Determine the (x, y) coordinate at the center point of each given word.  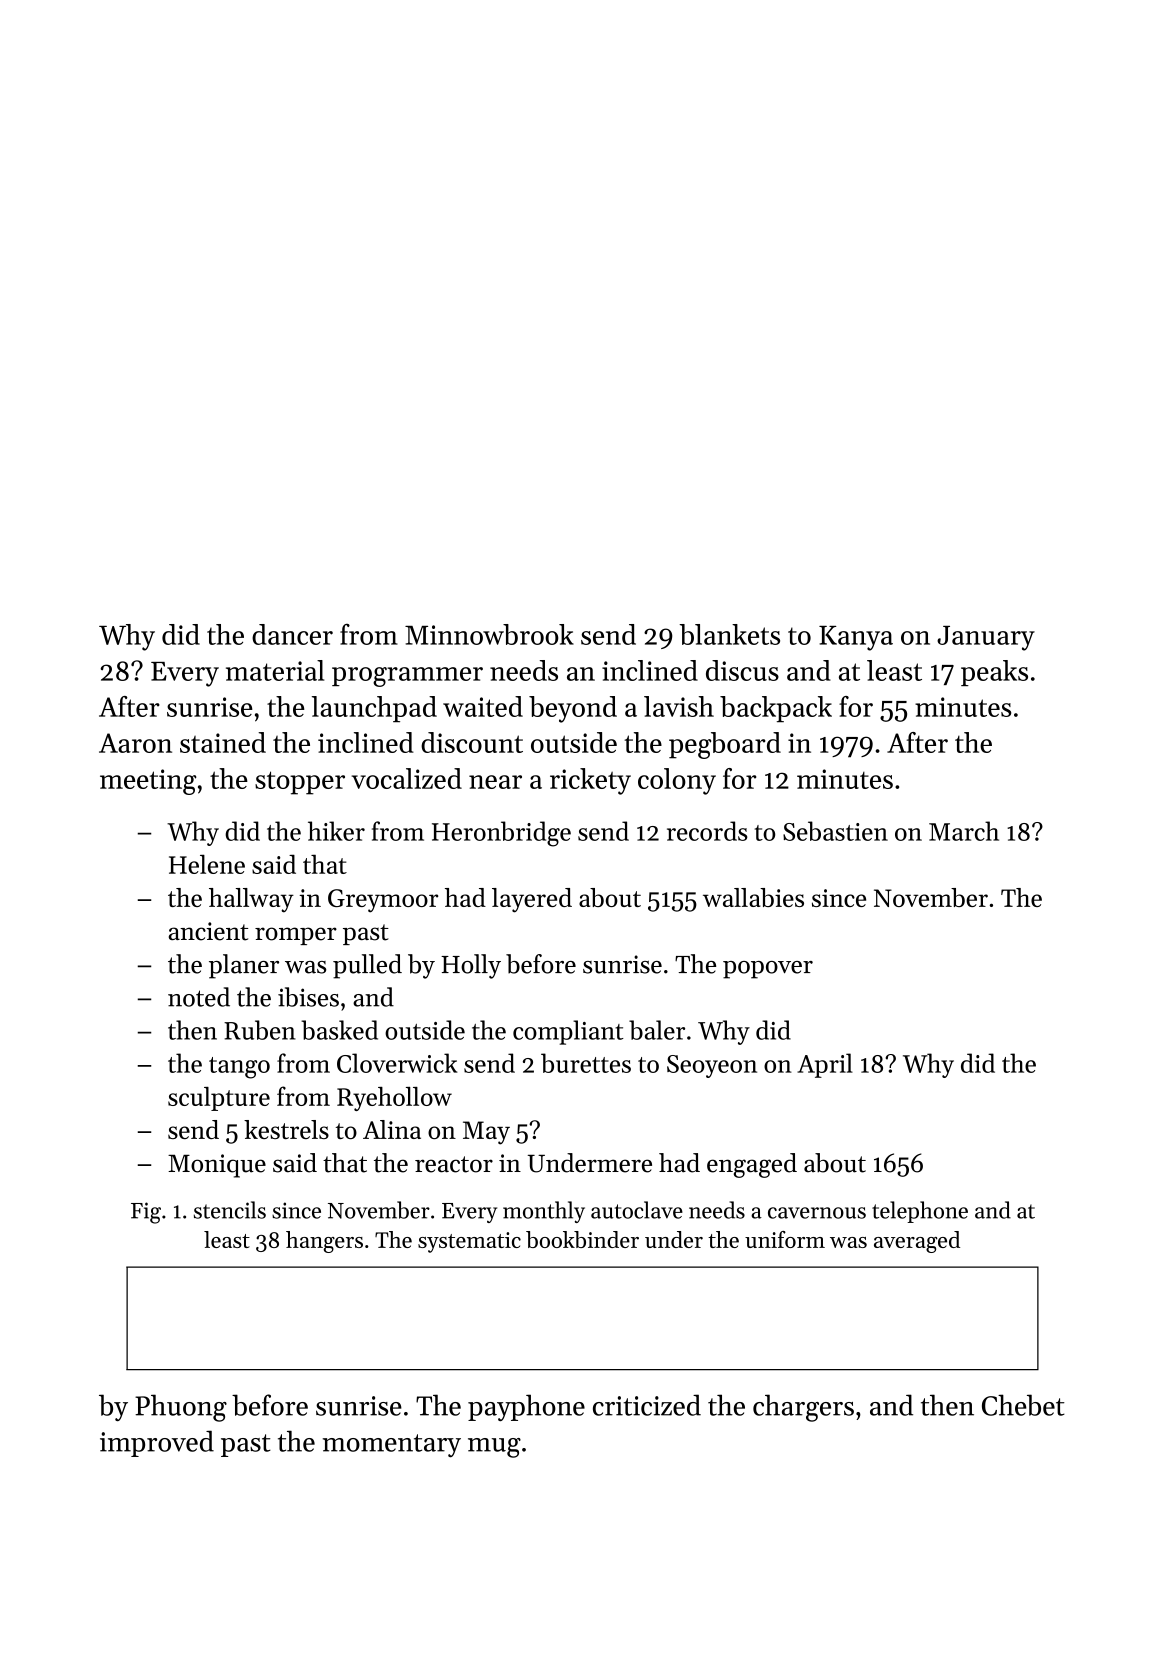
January (986, 638)
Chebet (1023, 1405)
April (825, 1065)
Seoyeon (712, 1066)
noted (199, 997)
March (964, 831)
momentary (392, 1446)
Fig (146, 1213)
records (707, 831)
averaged (917, 1242)
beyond (573, 709)
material (275, 670)
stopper (300, 783)
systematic (469, 1242)
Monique (217, 1166)
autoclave (637, 1210)
